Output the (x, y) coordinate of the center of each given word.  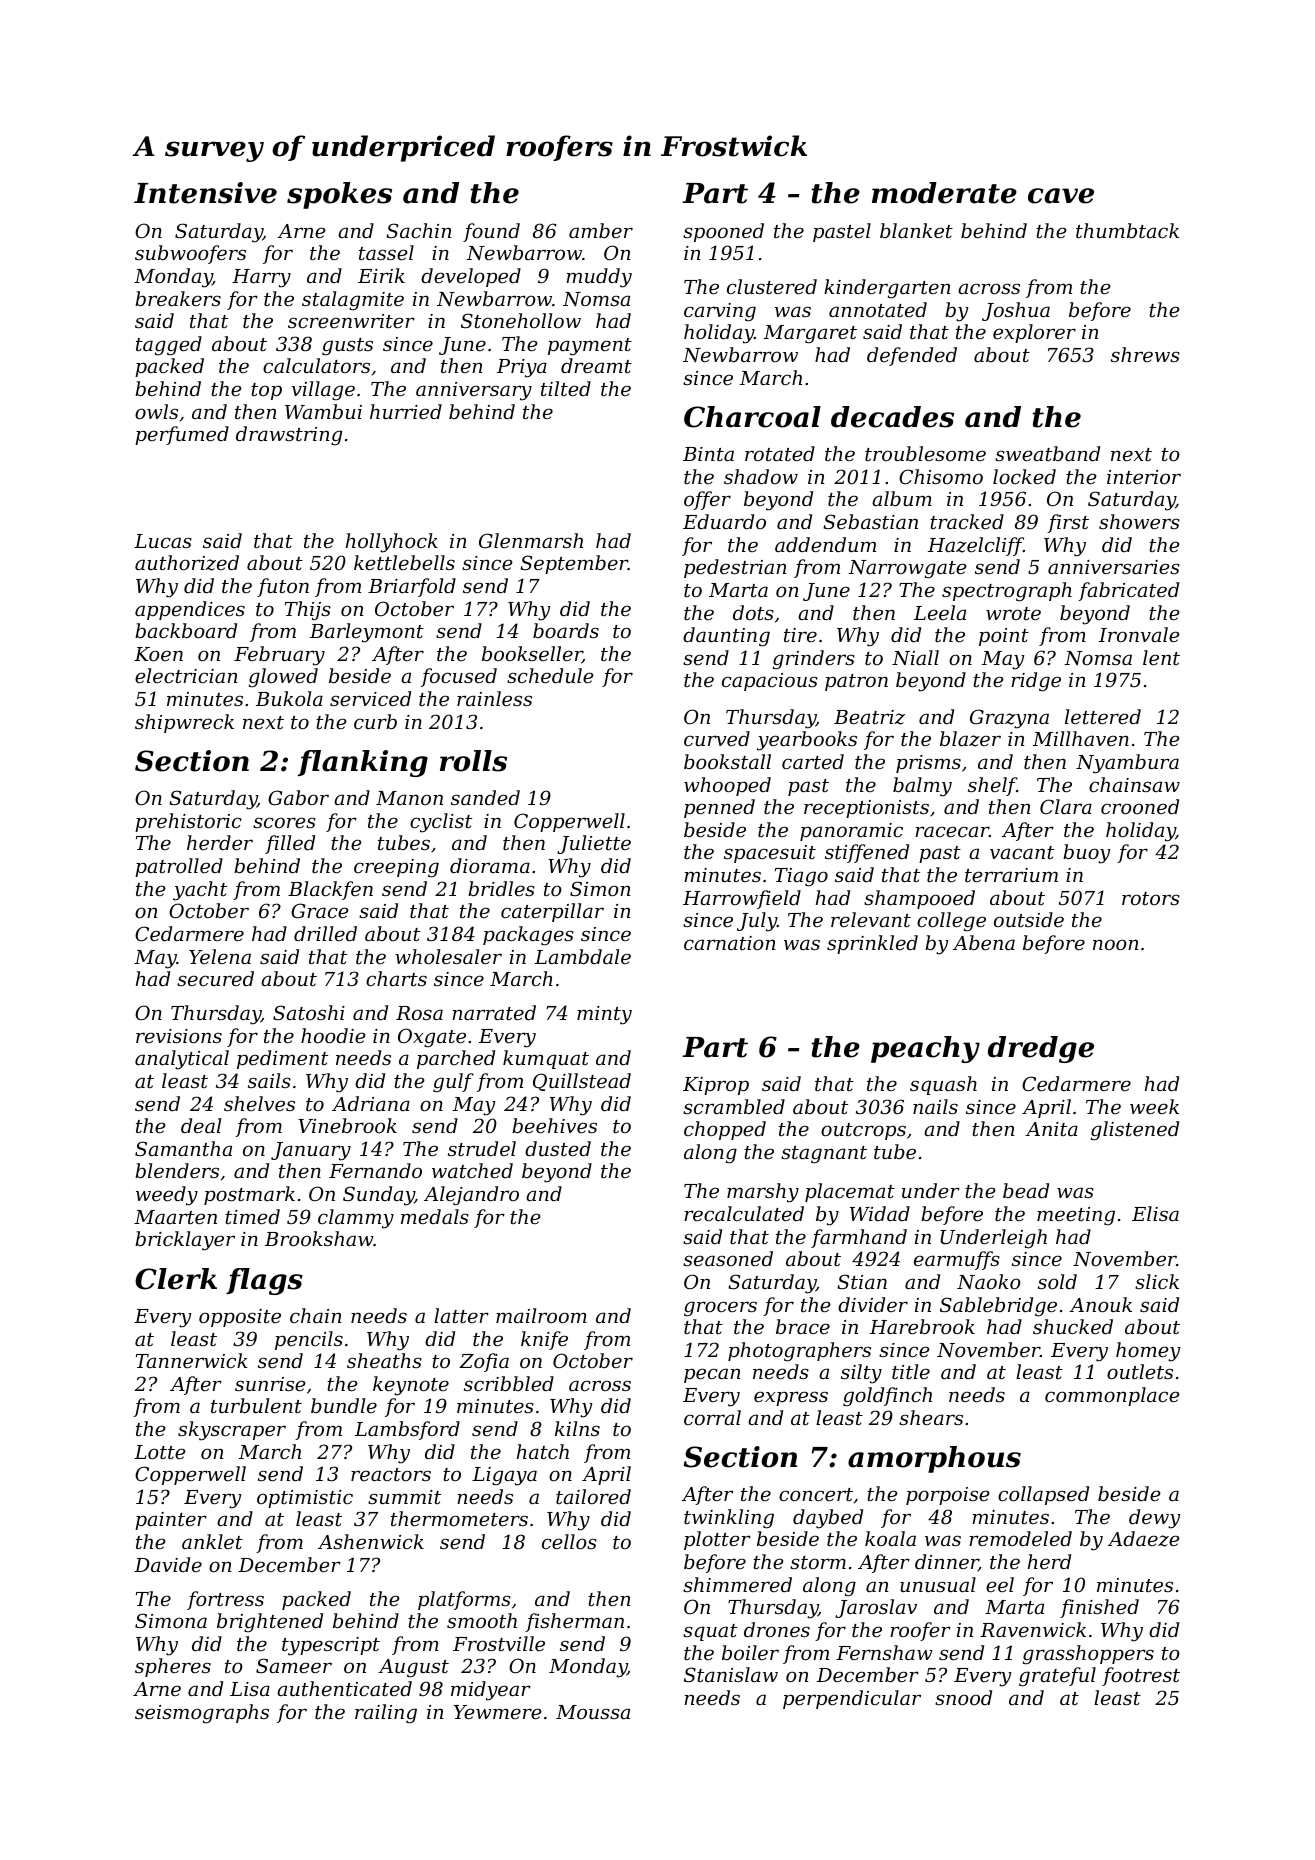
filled (290, 844)
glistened (1135, 1131)
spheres (173, 1667)
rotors (1151, 898)
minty (604, 1015)
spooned (723, 232)
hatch (543, 1451)
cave (1061, 196)
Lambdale (583, 956)
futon (283, 587)
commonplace (1112, 1396)
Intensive (205, 193)
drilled (325, 933)
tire (800, 635)
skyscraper (232, 1431)
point (1004, 637)
